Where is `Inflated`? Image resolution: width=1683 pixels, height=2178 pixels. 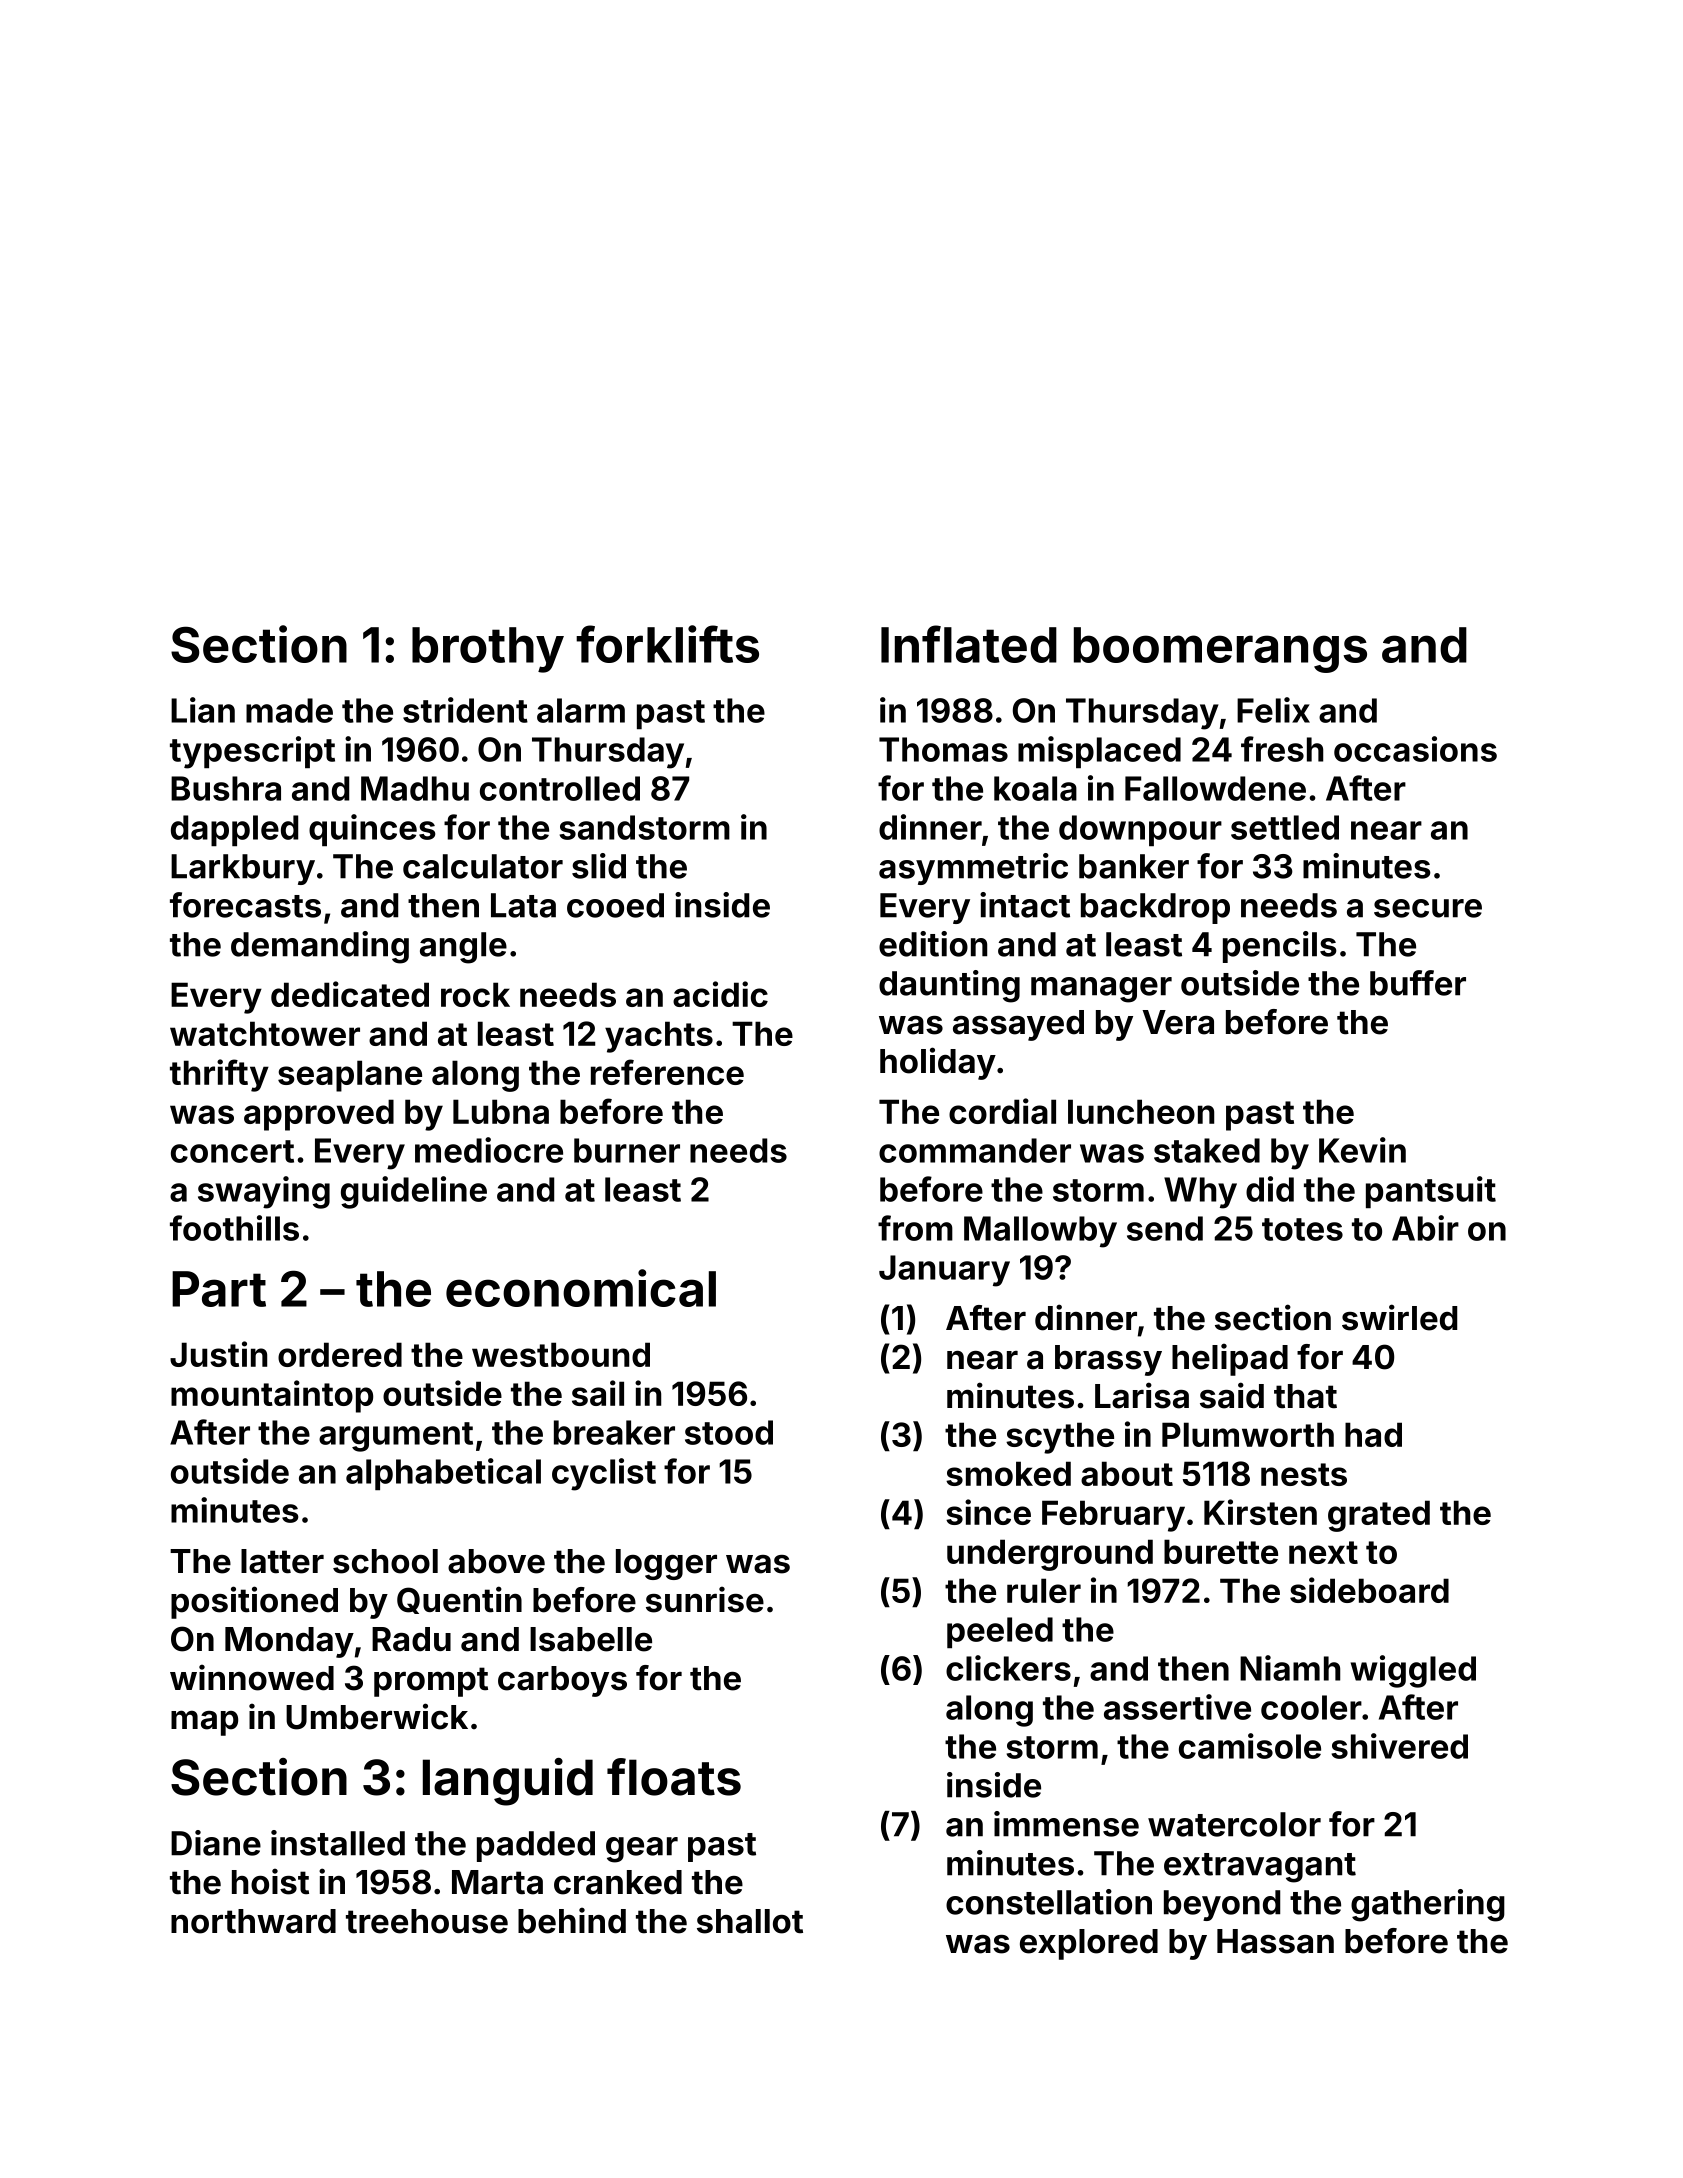
Inflated is located at coordinates (969, 644).
